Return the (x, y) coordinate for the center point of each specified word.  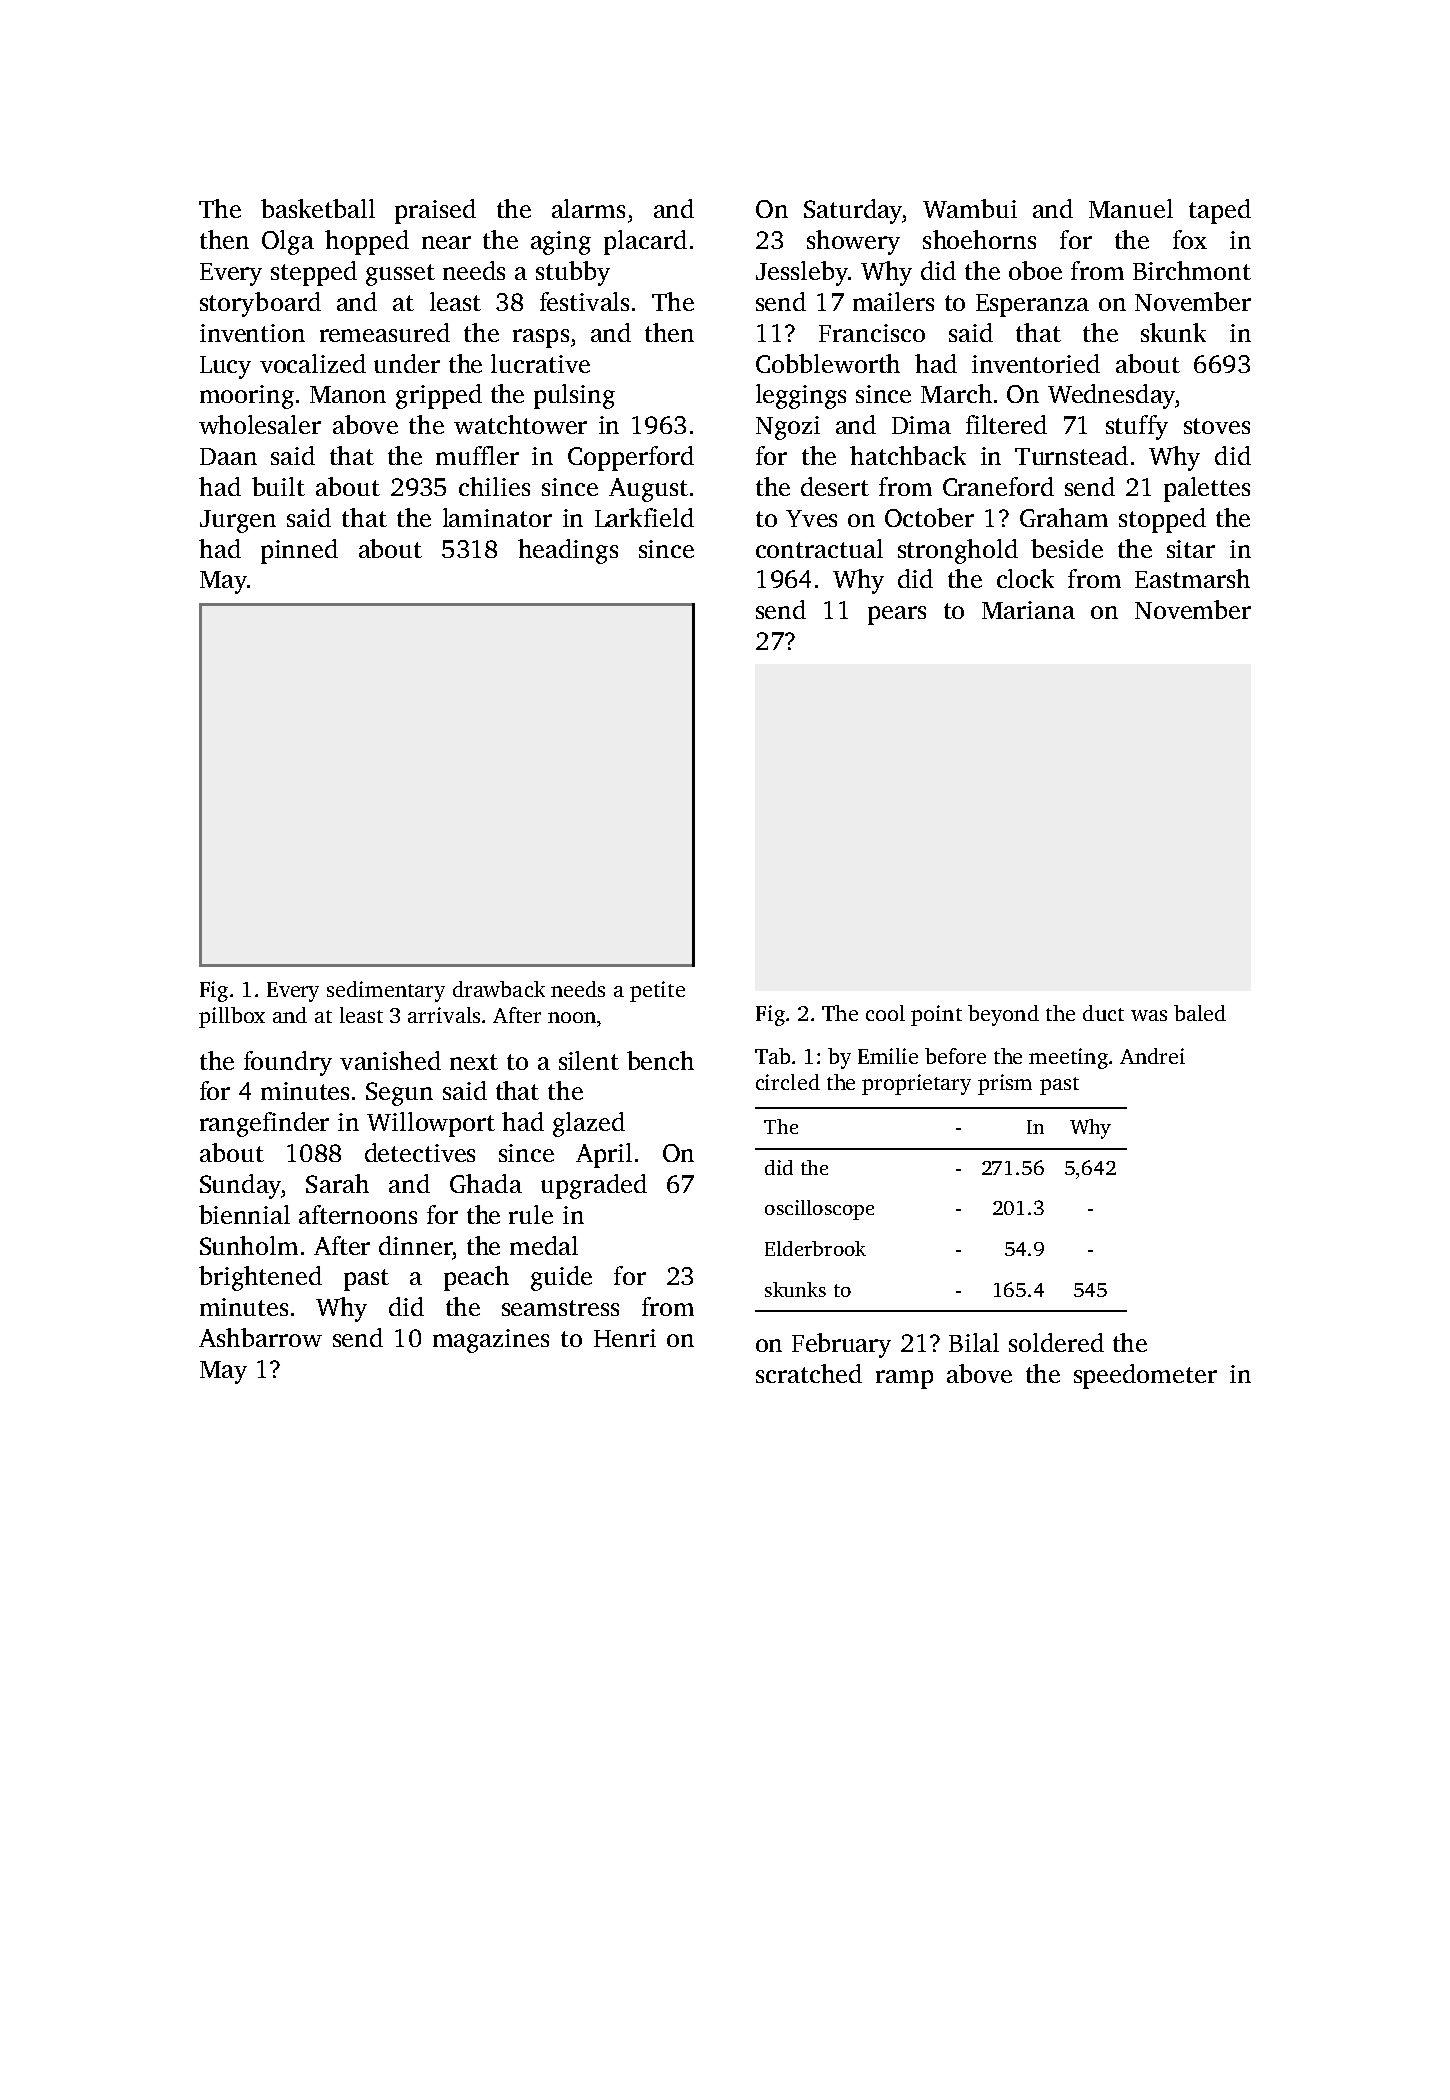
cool (885, 1013)
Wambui (970, 208)
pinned (299, 551)
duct (1103, 1013)
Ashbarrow (260, 1337)
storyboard (260, 304)
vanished (390, 1060)
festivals (584, 301)
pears (897, 615)
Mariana (1028, 610)
